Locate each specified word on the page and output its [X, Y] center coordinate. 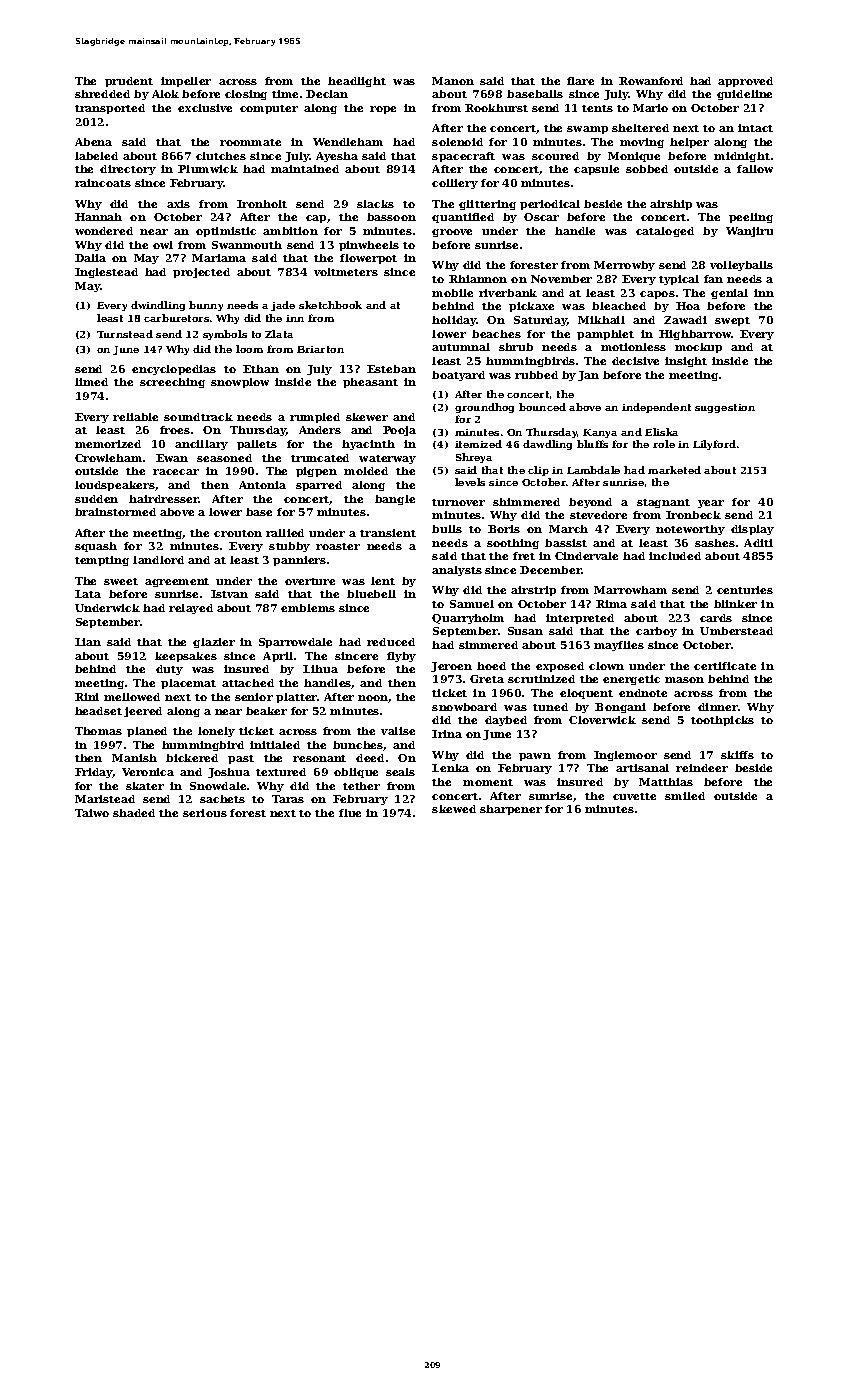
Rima [611, 604]
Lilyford [714, 445]
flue [350, 813]
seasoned [224, 458]
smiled [685, 796]
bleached [619, 306]
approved [745, 82]
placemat [188, 684]
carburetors [176, 318]
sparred [319, 486]
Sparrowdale [295, 643]
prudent [129, 82]
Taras [288, 799]
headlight [357, 82]
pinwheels [369, 246]
